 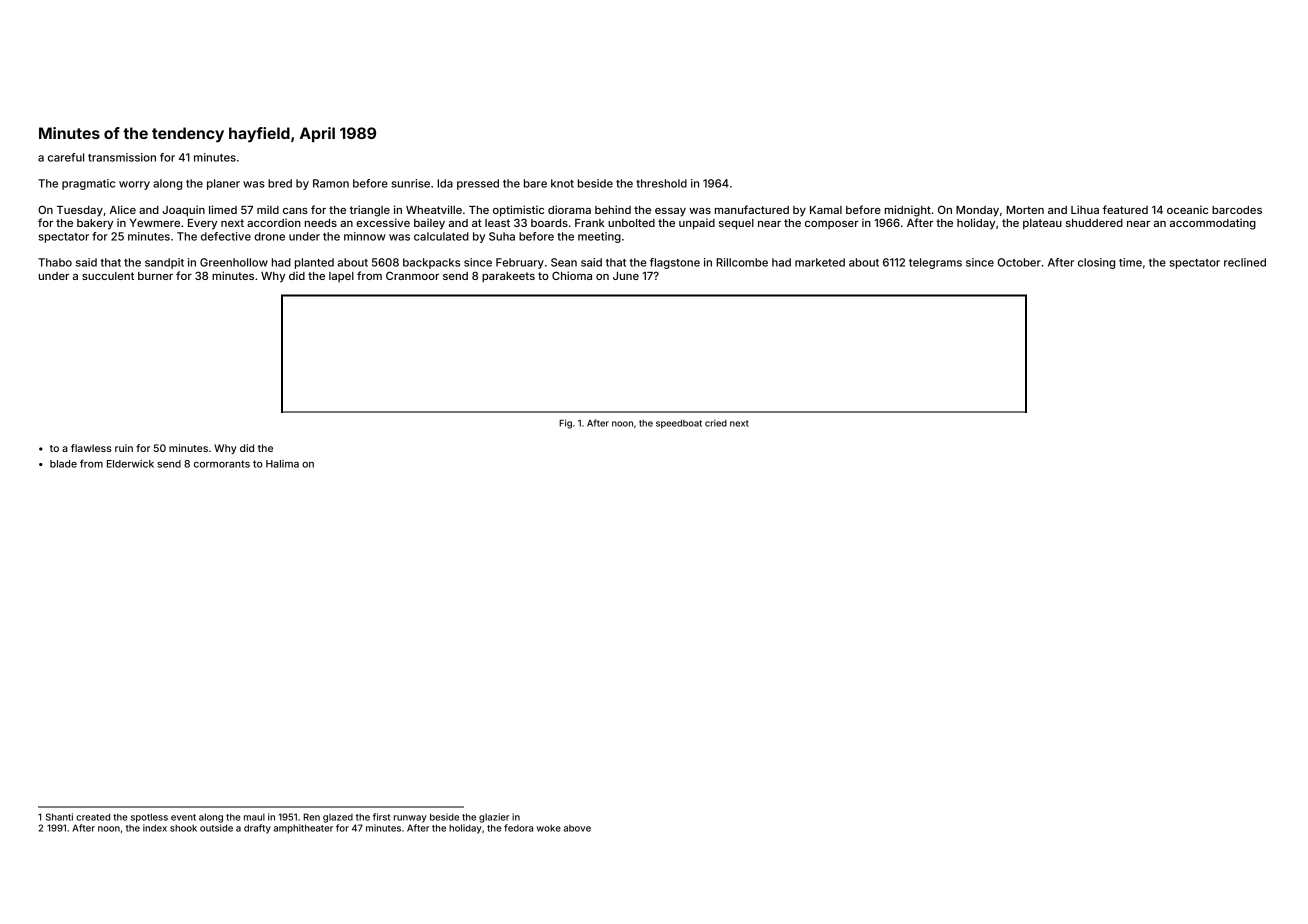 I want to click on index, so click(x=155, y=828).
